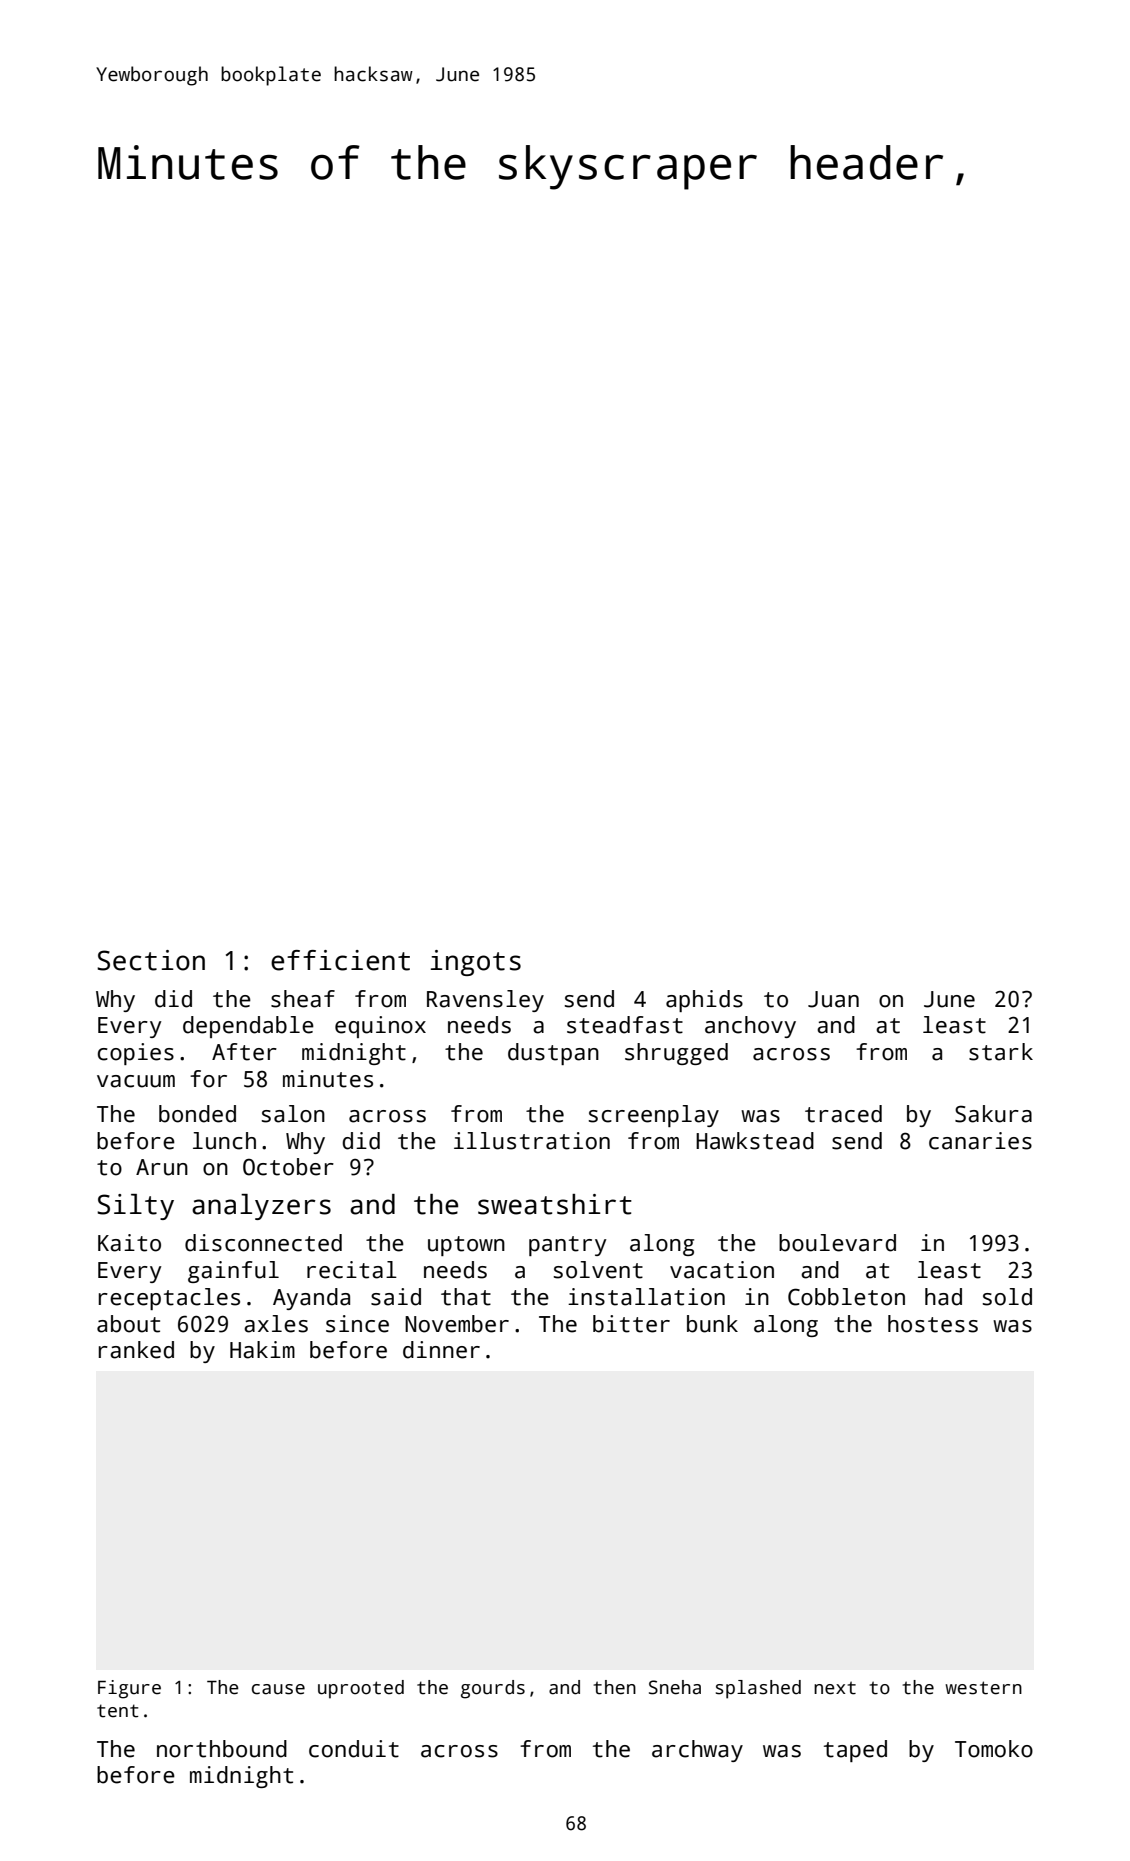 The width and height of the page is (1130, 1861). What do you see at coordinates (197, 1114) in the page?
I see `bonded` at bounding box center [197, 1114].
